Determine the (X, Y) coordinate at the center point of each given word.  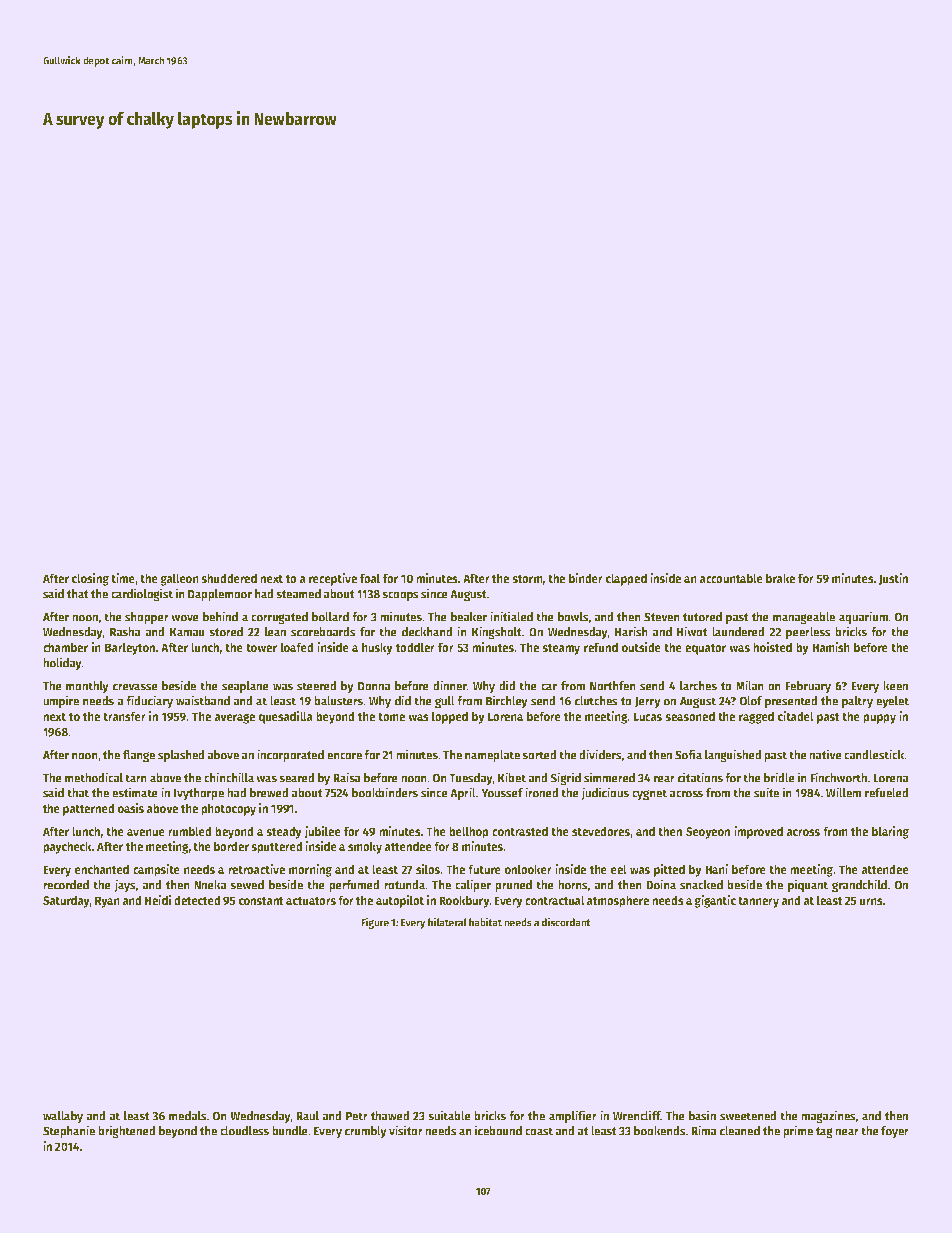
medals (188, 1116)
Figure (375, 923)
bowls (573, 617)
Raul (307, 1116)
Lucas (647, 716)
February (808, 687)
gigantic (715, 901)
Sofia (688, 754)
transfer (124, 716)
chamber (65, 647)
